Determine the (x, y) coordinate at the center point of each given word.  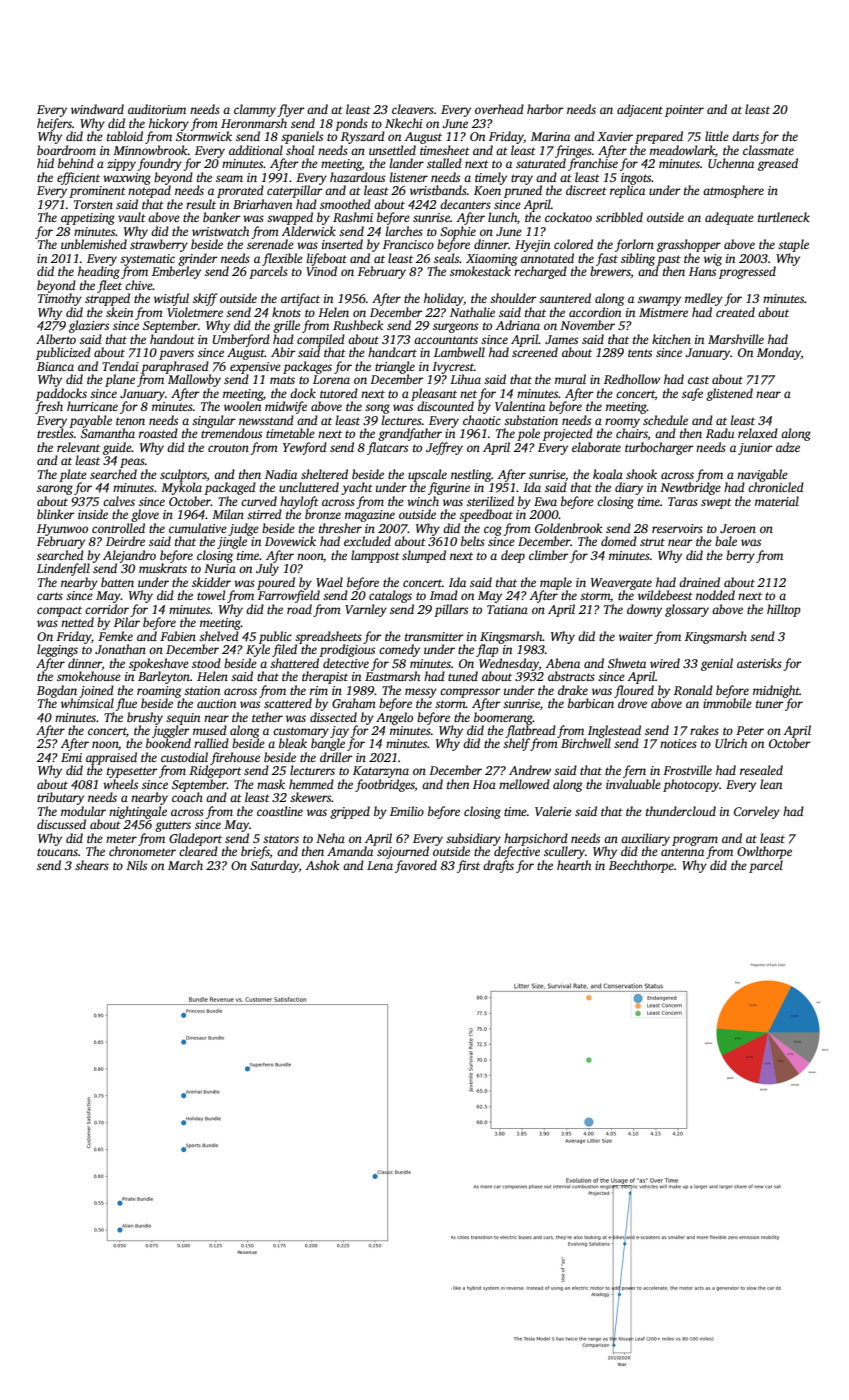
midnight (776, 691)
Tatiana (507, 609)
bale (726, 541)
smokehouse (89, 676)
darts (745, 136)
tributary (60, 798)
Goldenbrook (568, 528)
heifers (54, 124)
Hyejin (532, 246)
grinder (198, 259)
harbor (545, 109)
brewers (610, 271)
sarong (55, 490)
